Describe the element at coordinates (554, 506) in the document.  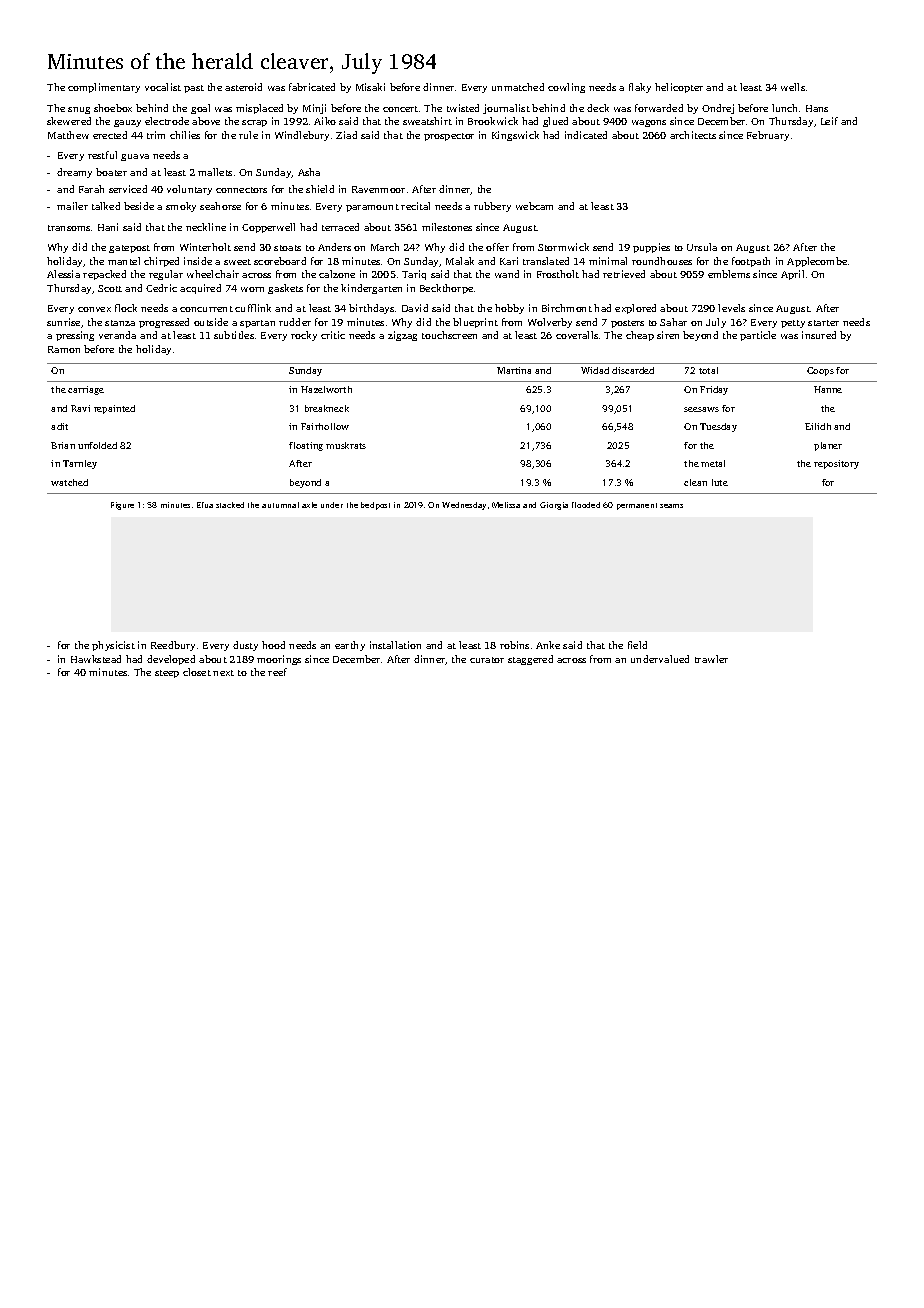
I see `Giorgia` at that location.
